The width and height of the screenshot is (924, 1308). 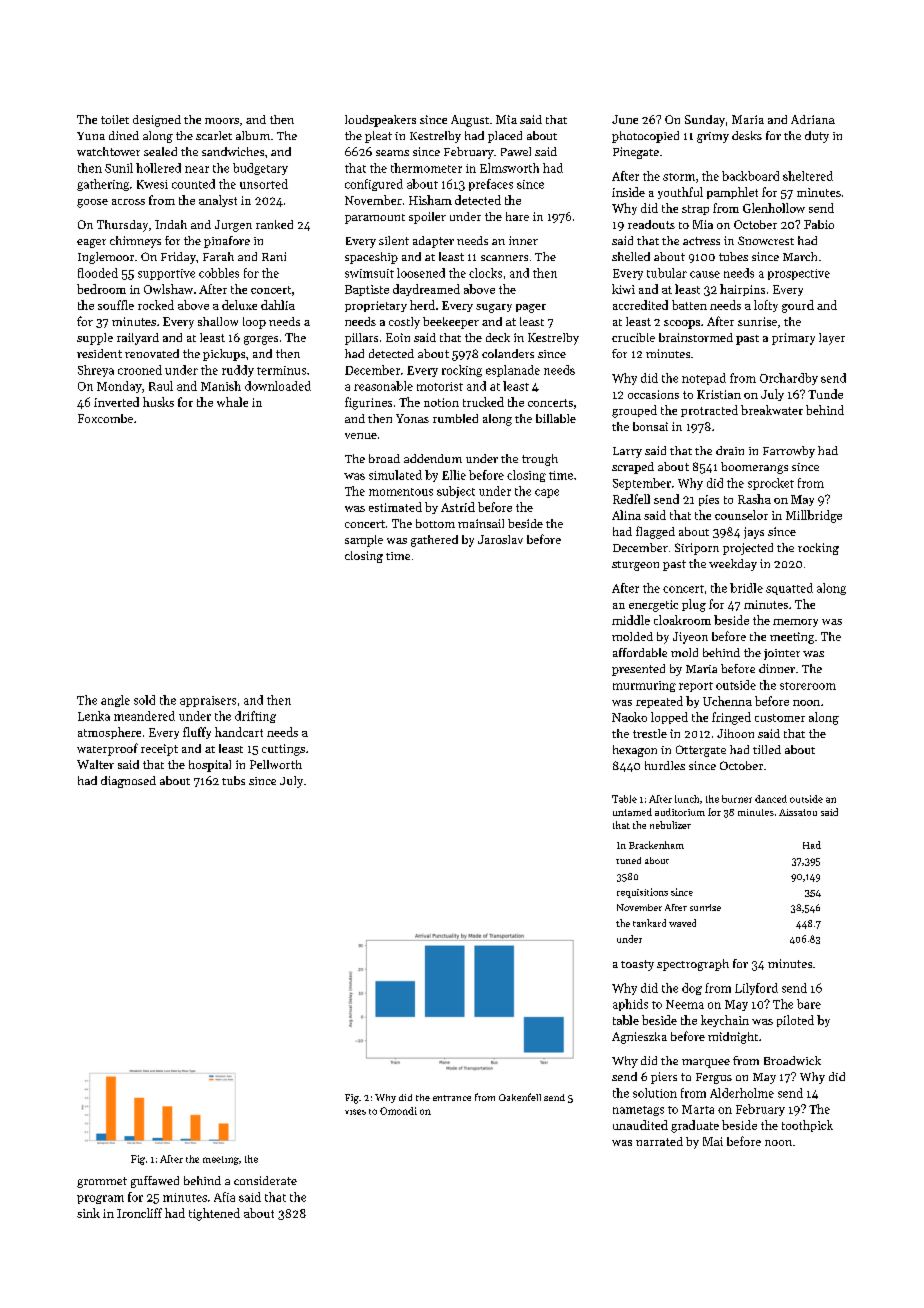 What do you see at coordinates (637, 965) in the screenshot?
I see `toasty` at bounding box center [637, 965].
